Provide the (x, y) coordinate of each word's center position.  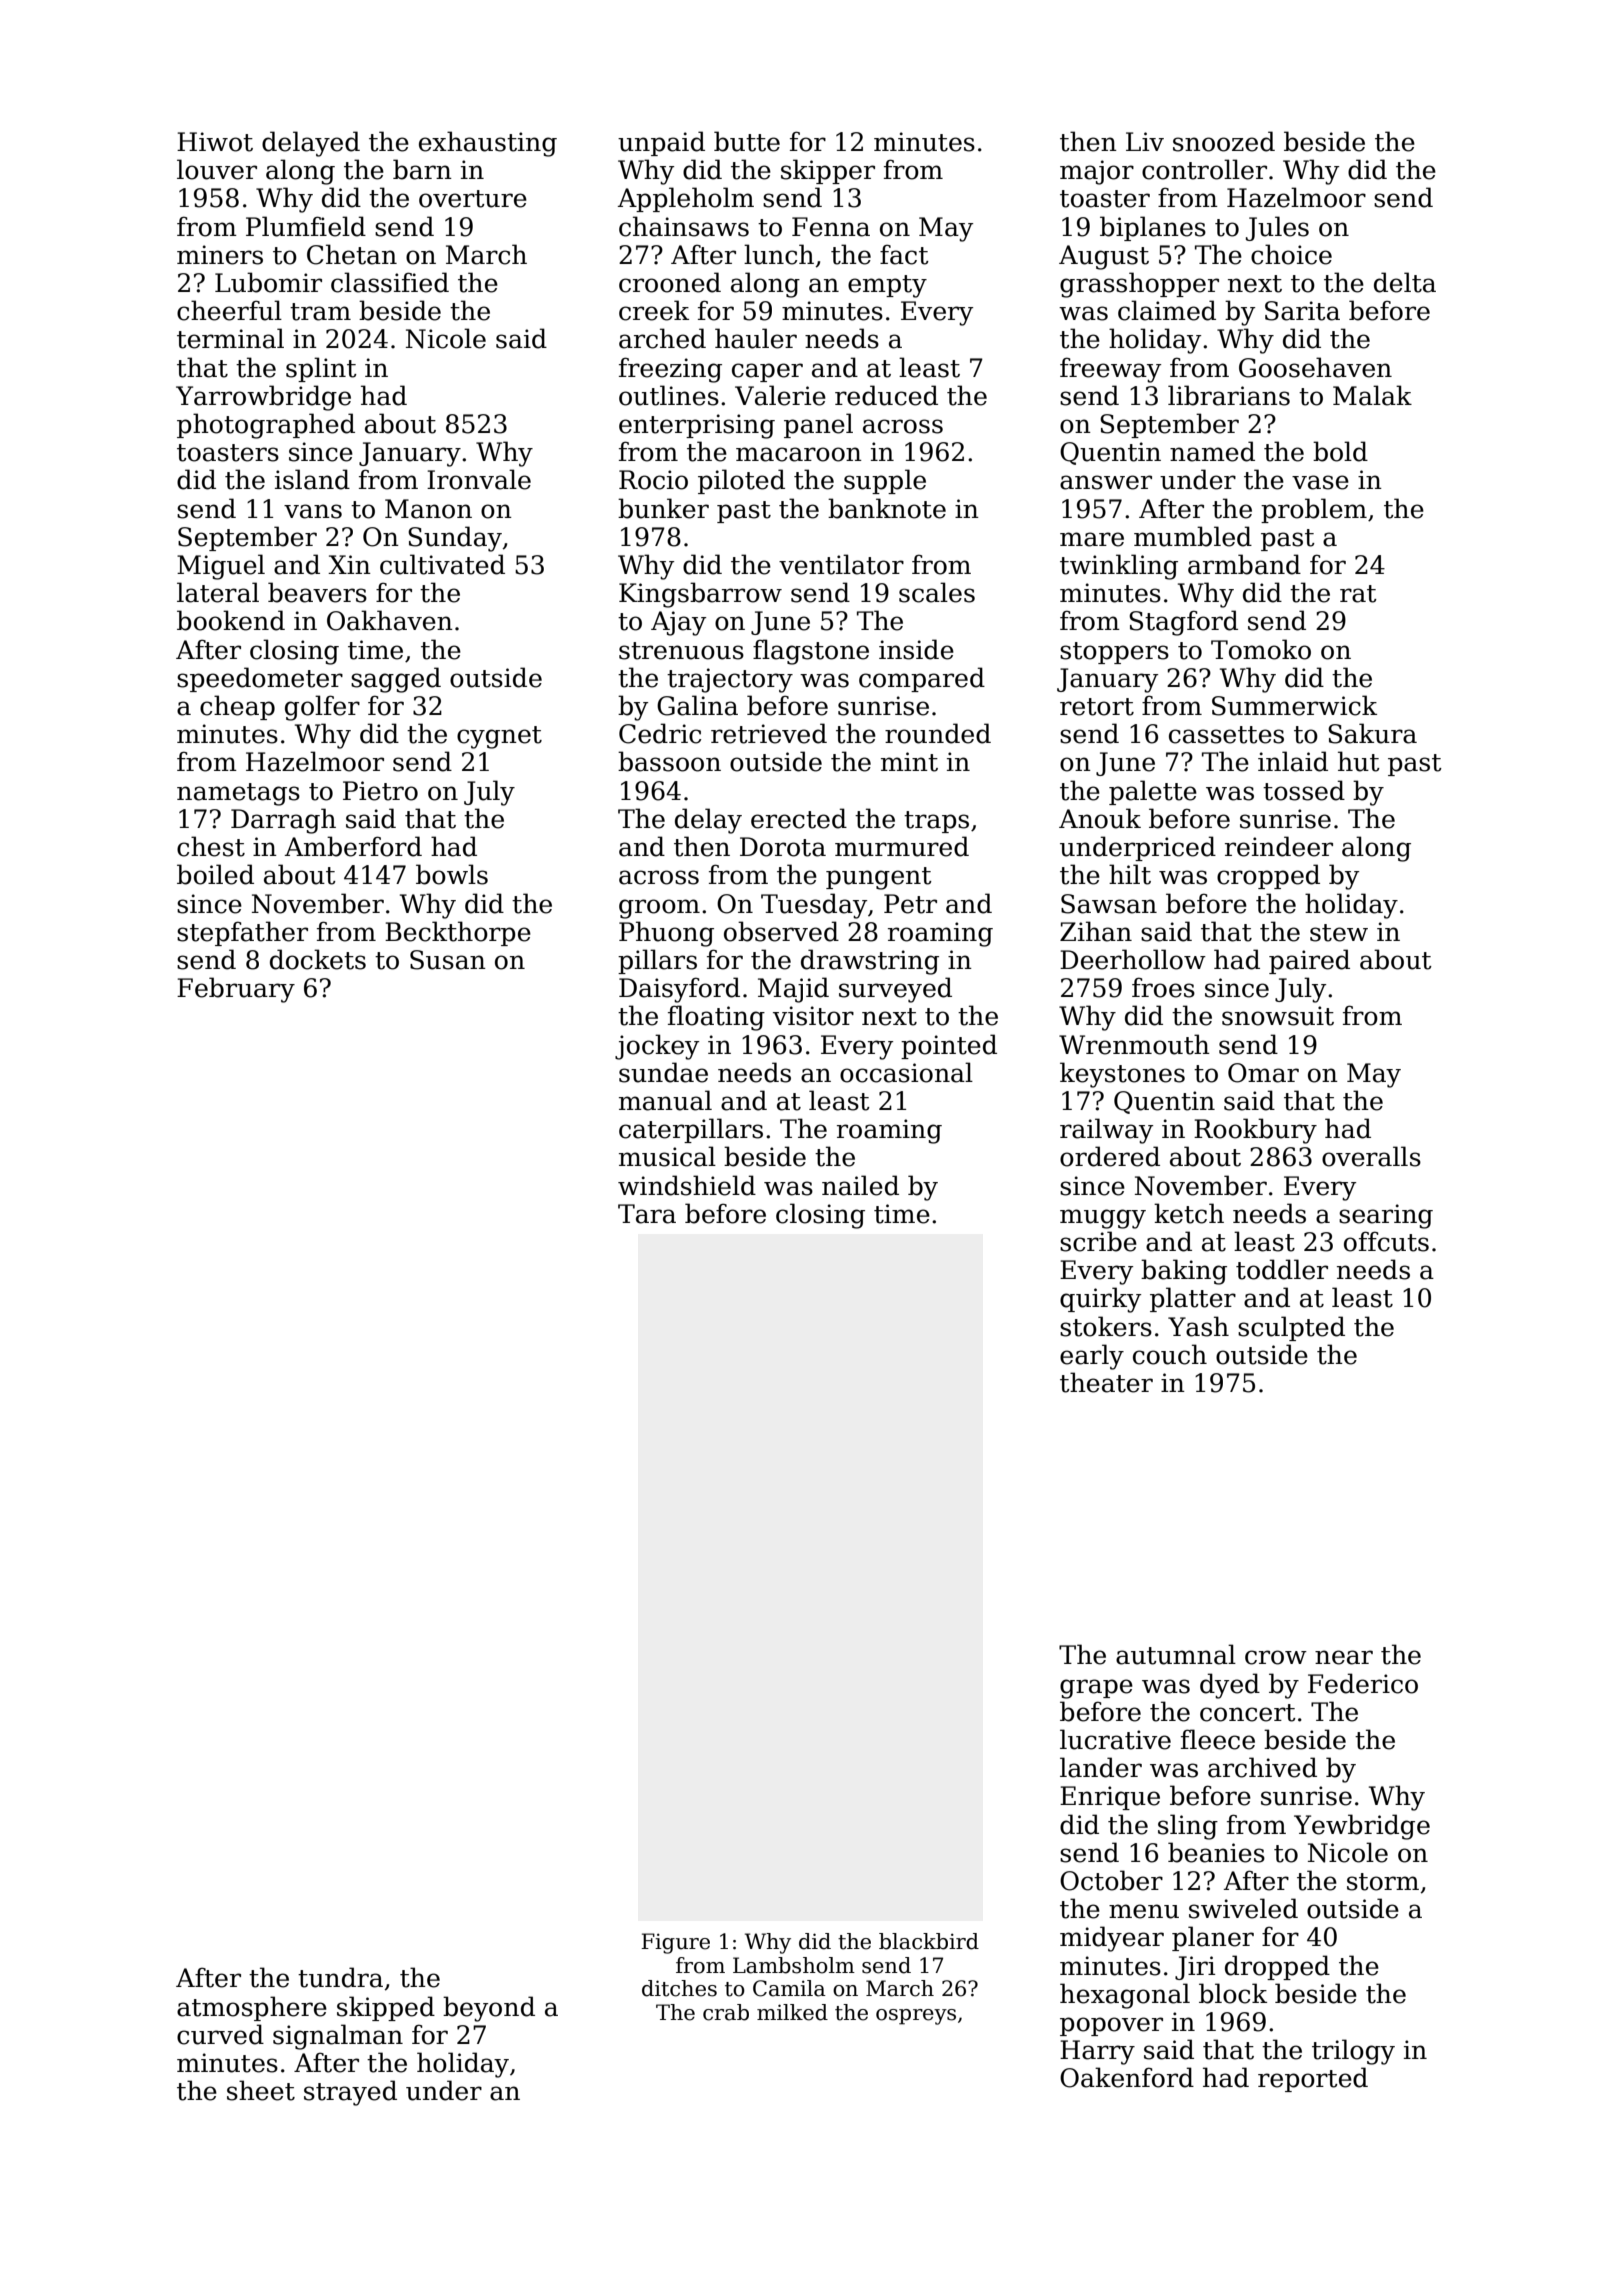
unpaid (661, 143)
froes (1163, 987)
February (236, 990)
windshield (687, 1185)
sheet (261, 2090)
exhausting (488, 144)
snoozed (1224, 141)
